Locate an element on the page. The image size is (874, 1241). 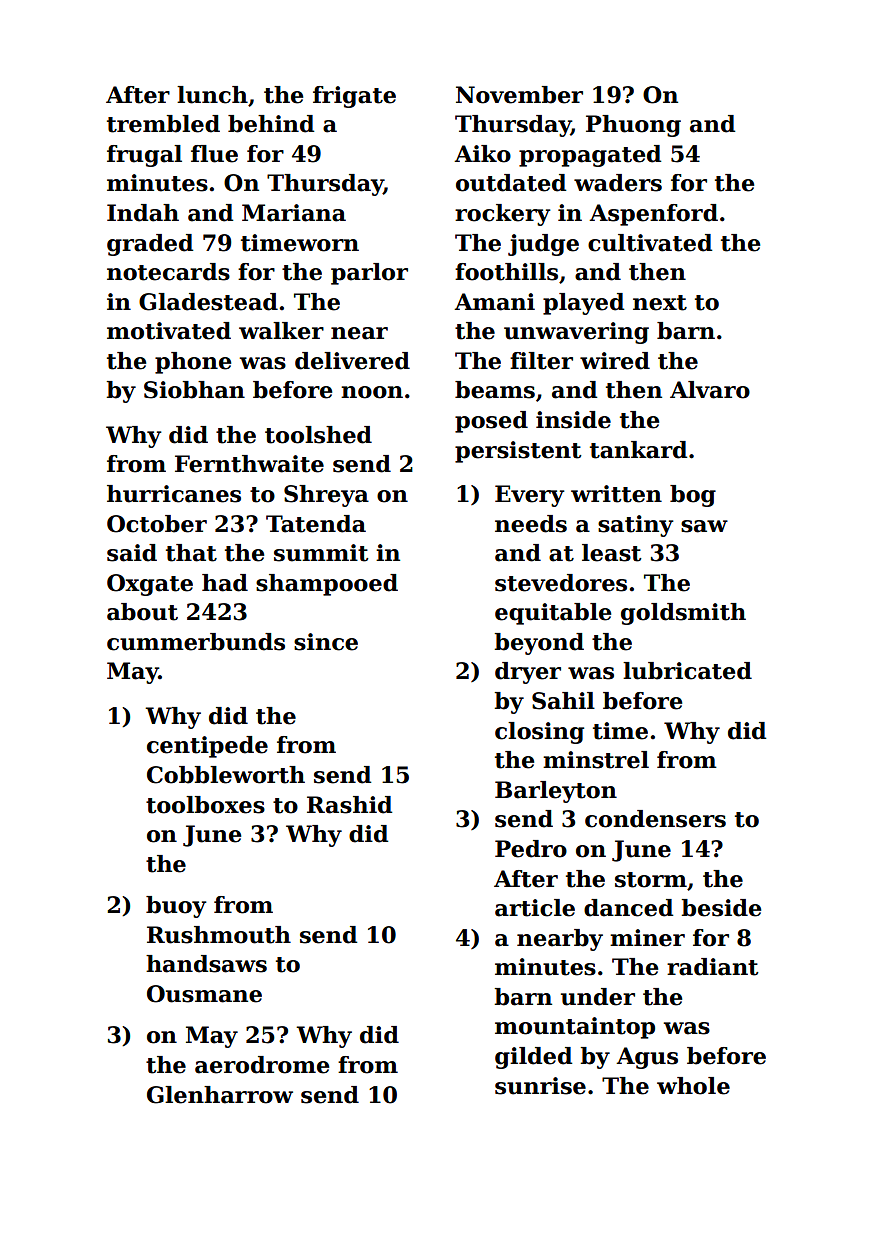
minstrel is located at coordinates (596, 760).
